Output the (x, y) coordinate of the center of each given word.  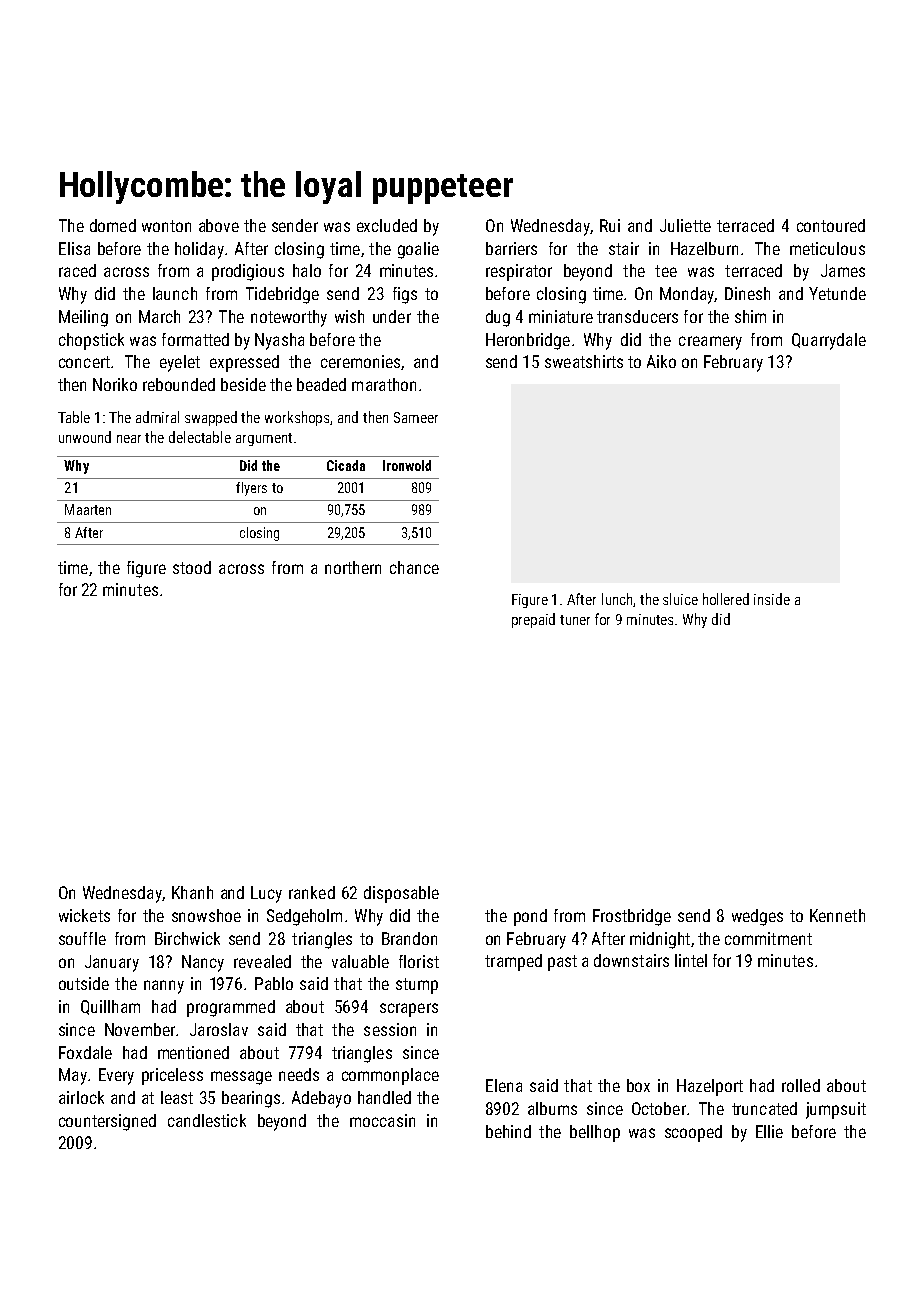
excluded (387, 225)
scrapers (409, 1010)
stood (192, 567)
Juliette (685, 225)
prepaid (533, 620)
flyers (251, 489)
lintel (691, 960)
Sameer (416, 417)
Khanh (192, 892)
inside (772, 599)
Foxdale (85, 1052)
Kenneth (837, 915)
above (219, 225)
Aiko (661, 361)
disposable (401, 894)
